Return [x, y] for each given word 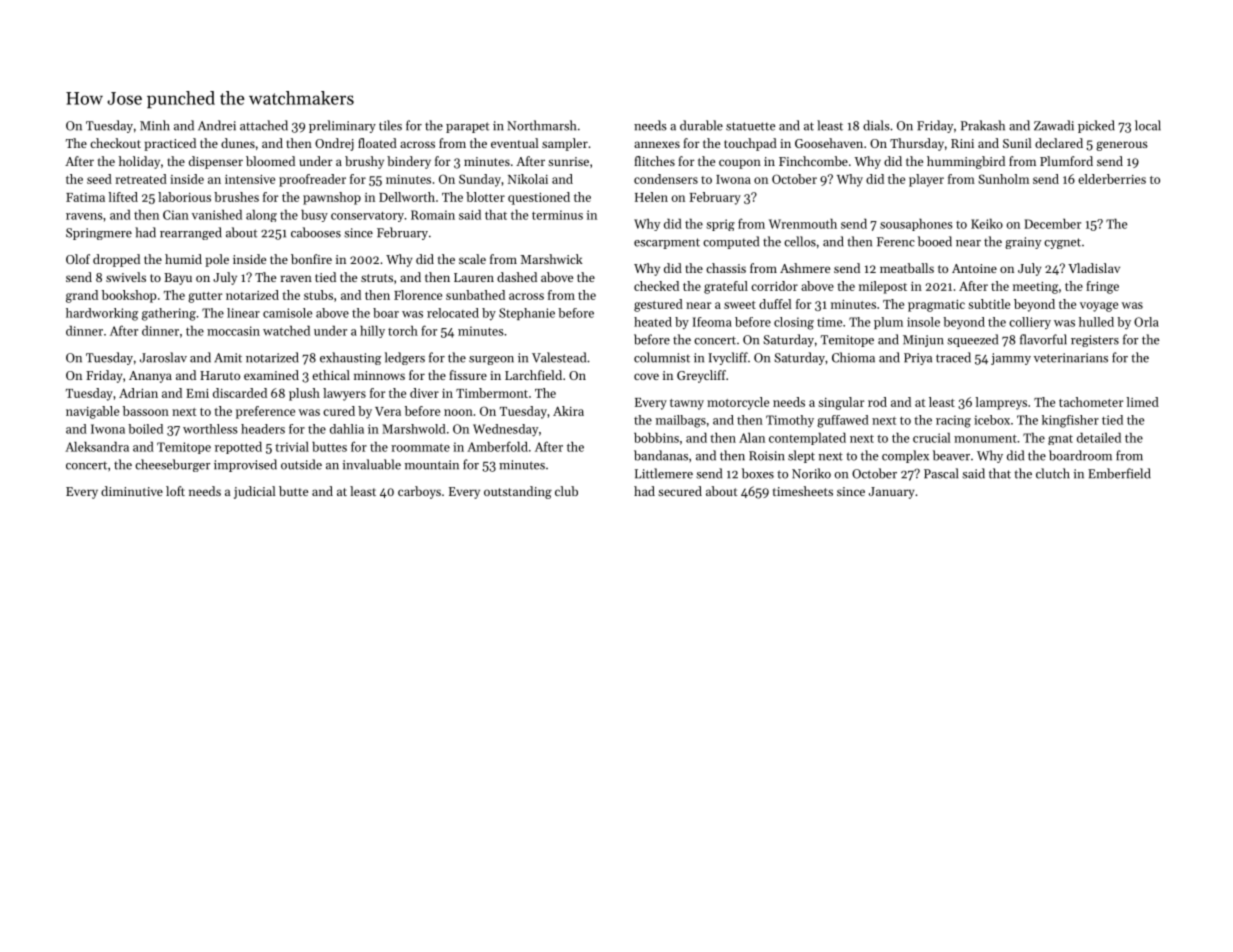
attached [264, 125]
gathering [169, 314]
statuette [750, 126]
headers [263, 429]
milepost [883, 287]
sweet [740, 305]
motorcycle [738, 403]
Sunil [1017, 143]
